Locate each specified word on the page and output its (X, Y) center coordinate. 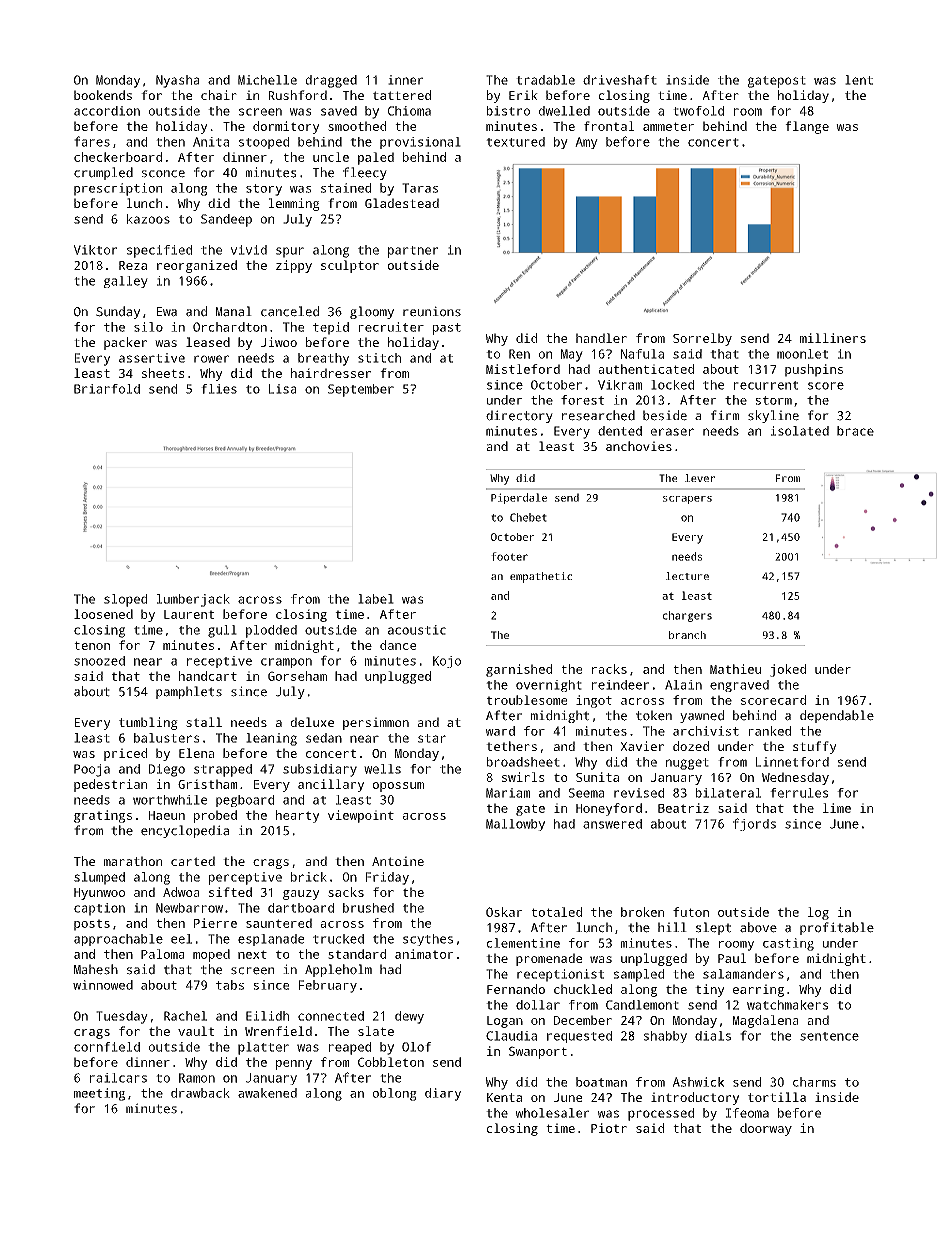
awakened (267, 1093)
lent (859, 80)
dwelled (564, 111)
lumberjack (193, 600)
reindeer (620, 685)
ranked (770, 731)
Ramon (197, 1078)
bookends (103, 95)
